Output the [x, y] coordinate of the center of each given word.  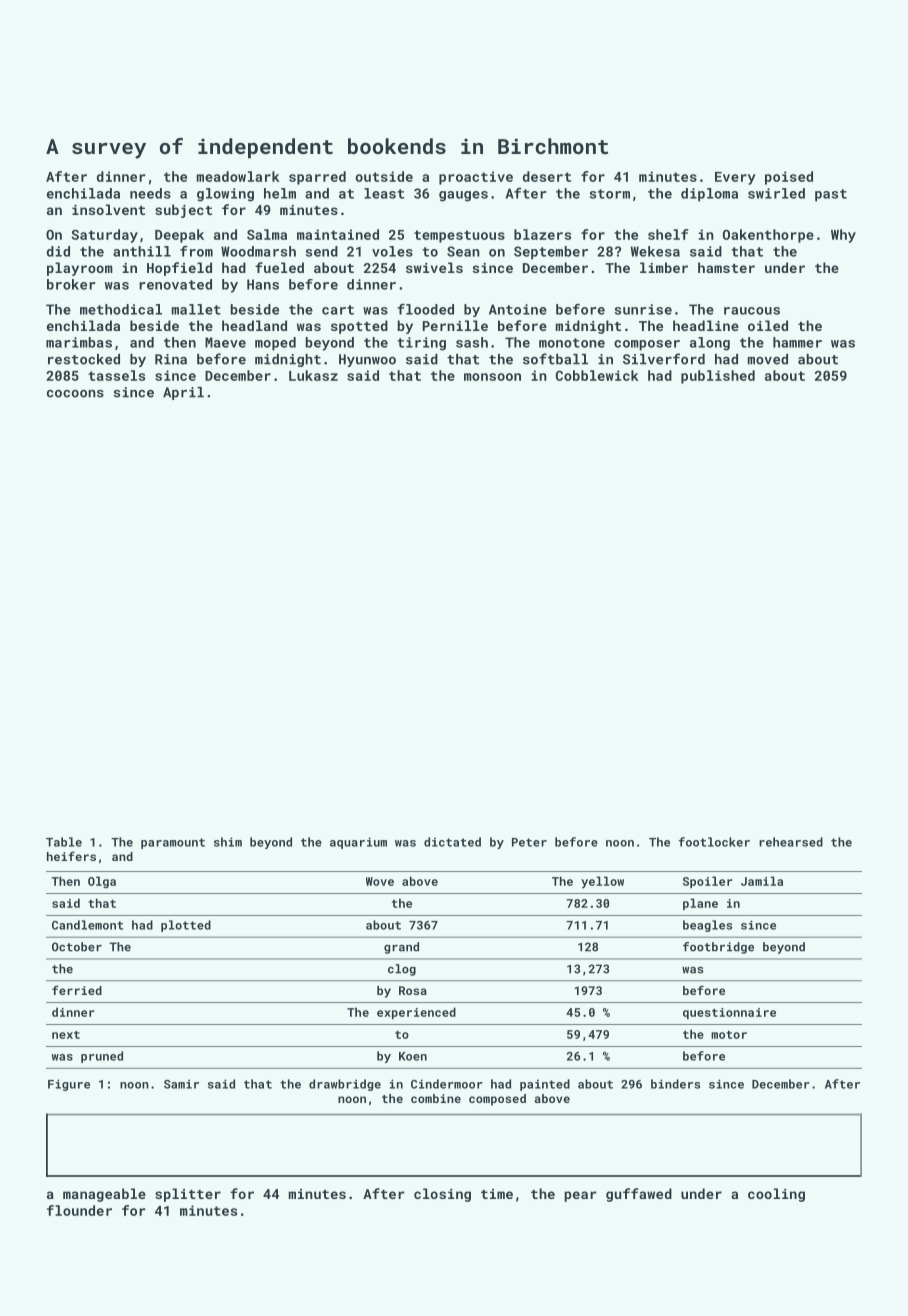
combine [436, 1098]
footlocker [714, 842]
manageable [104, 1195]
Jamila [762, 881]
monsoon [492, 377]
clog [402, 970]
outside [384, 176]
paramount [173, 843]
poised [789, 178]
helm [280, 193]
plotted [186, 926]
